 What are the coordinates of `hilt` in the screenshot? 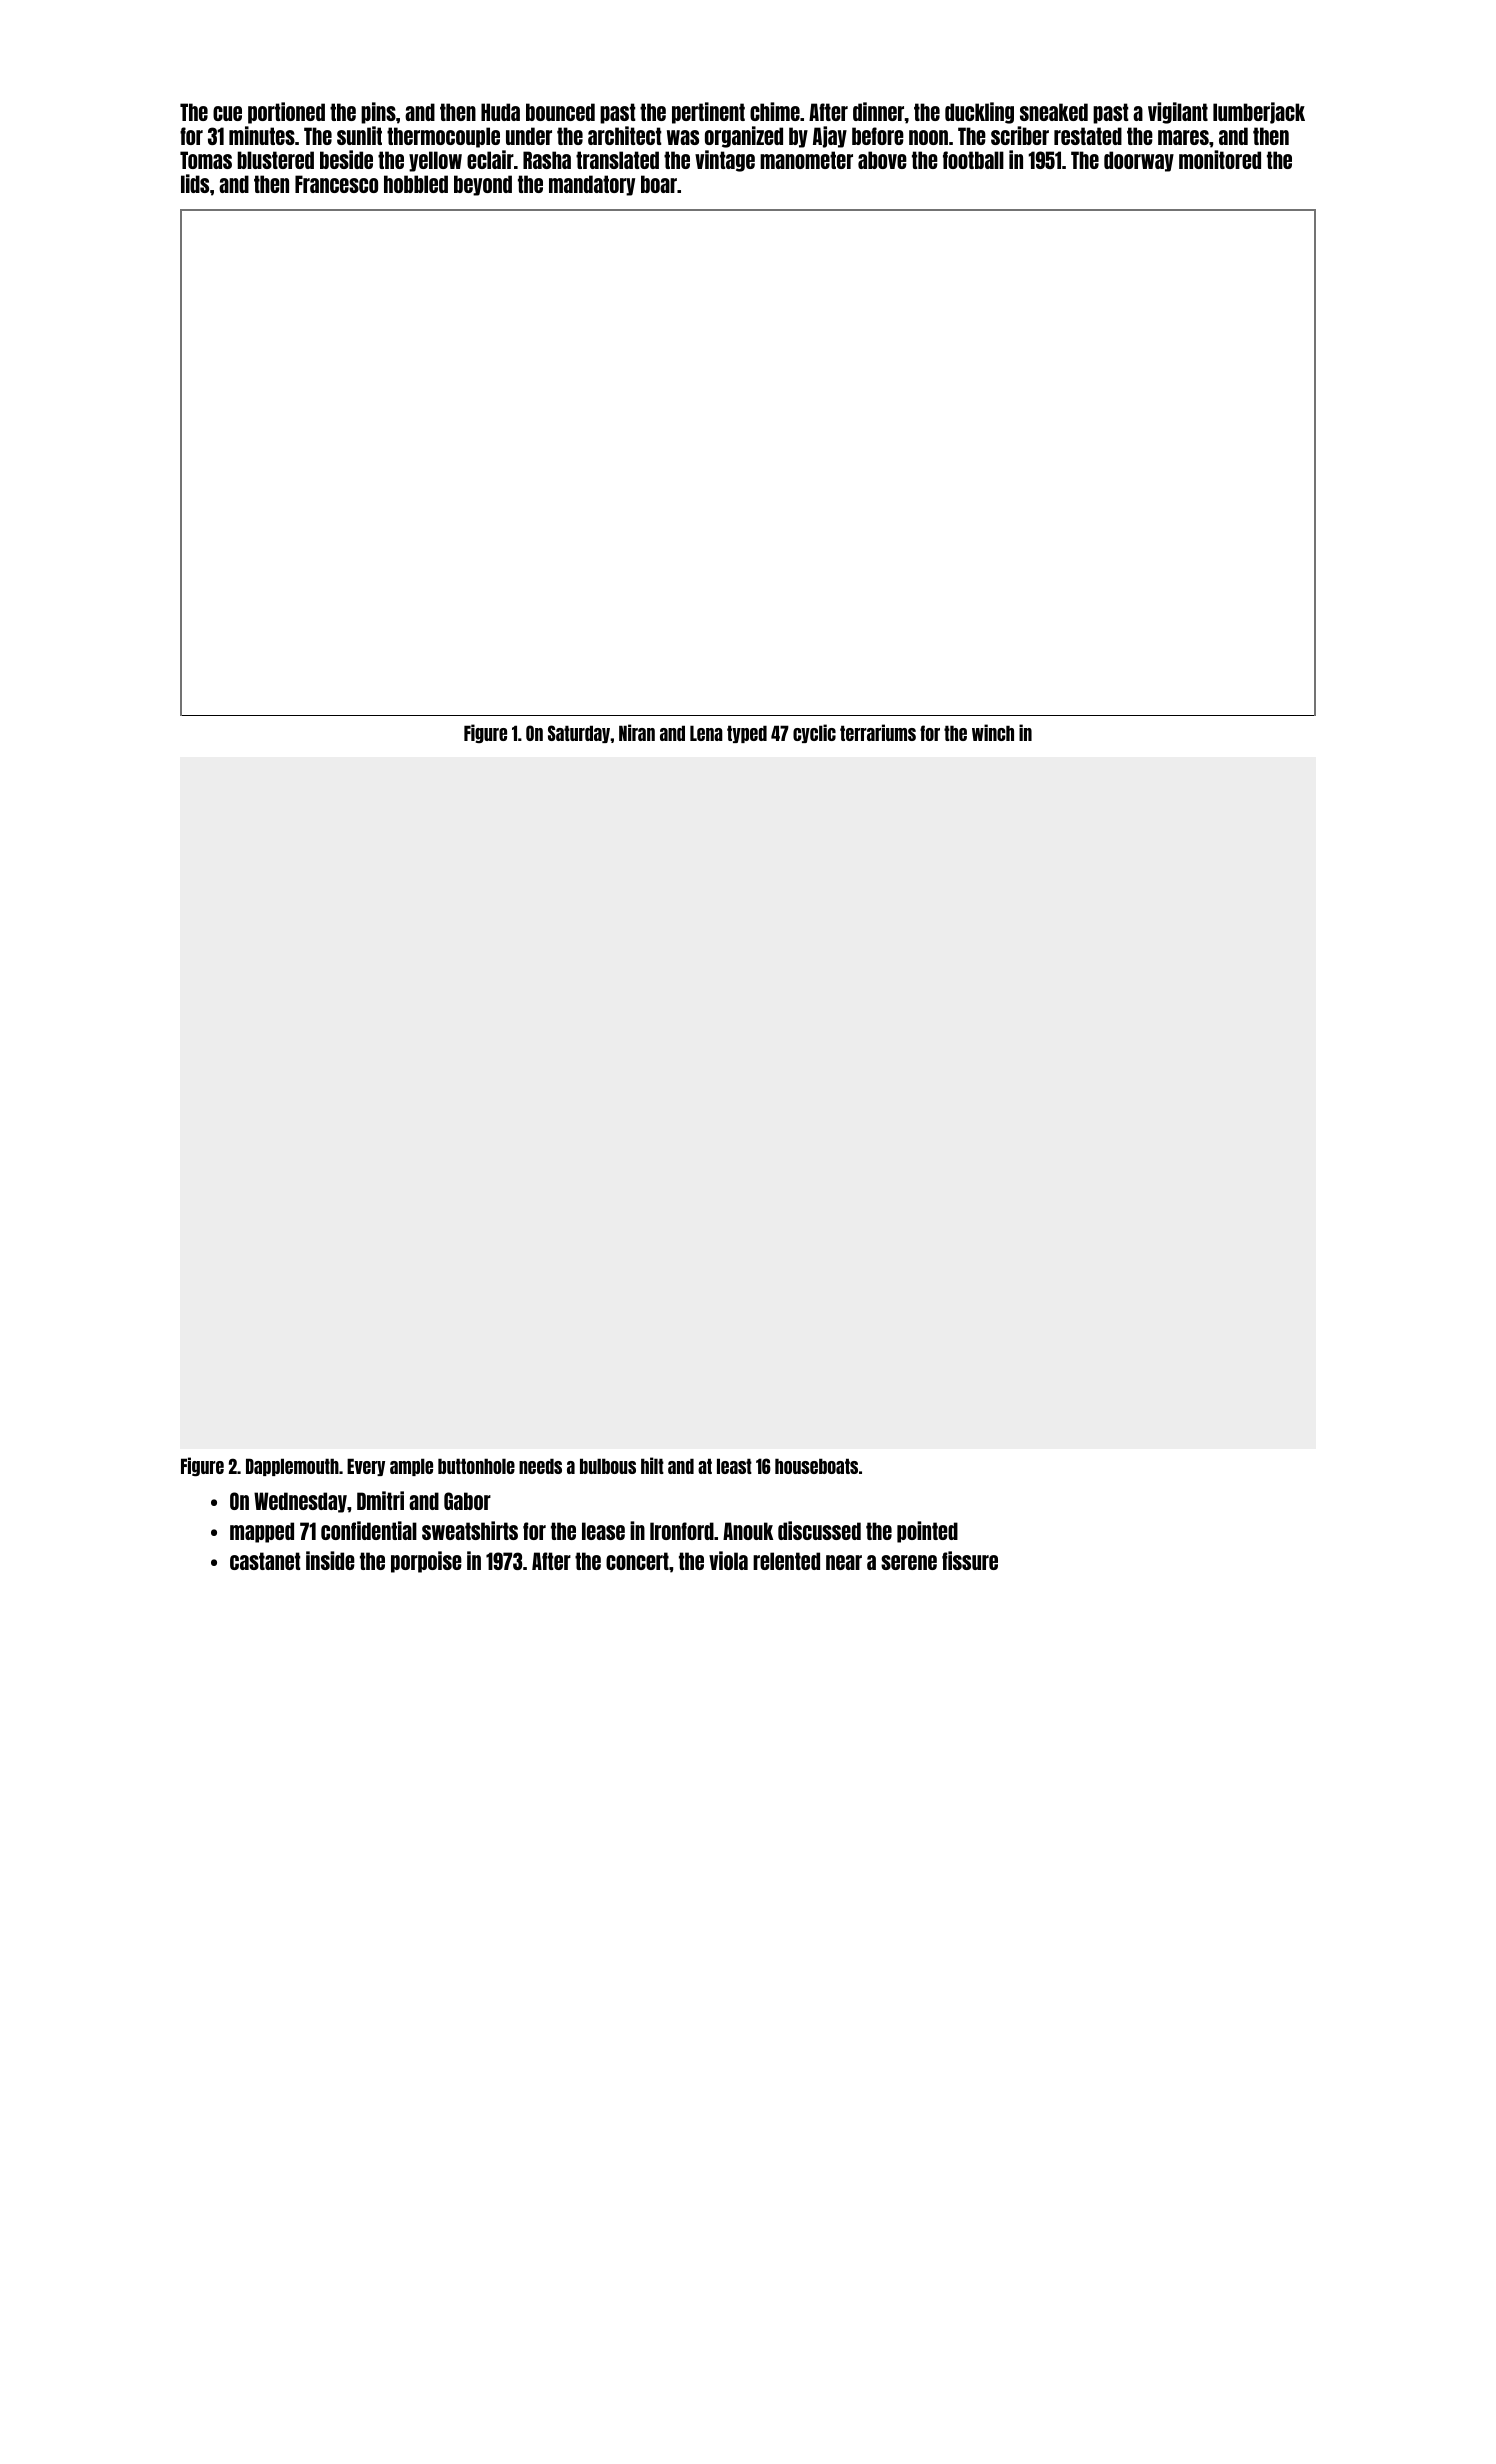 It's located at (652, 1465).
